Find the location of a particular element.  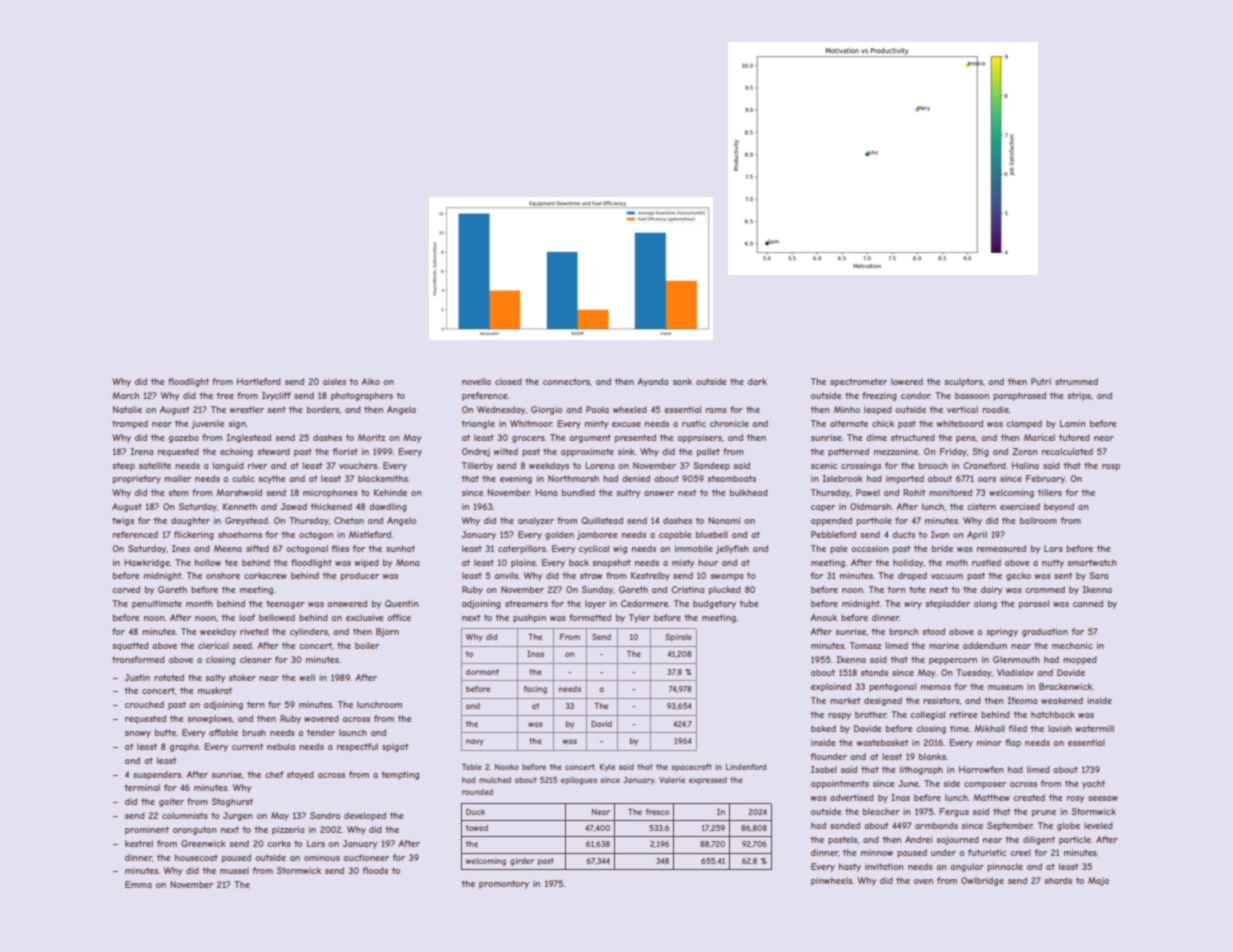

Inglestead is located at coordinates (248, 438).
